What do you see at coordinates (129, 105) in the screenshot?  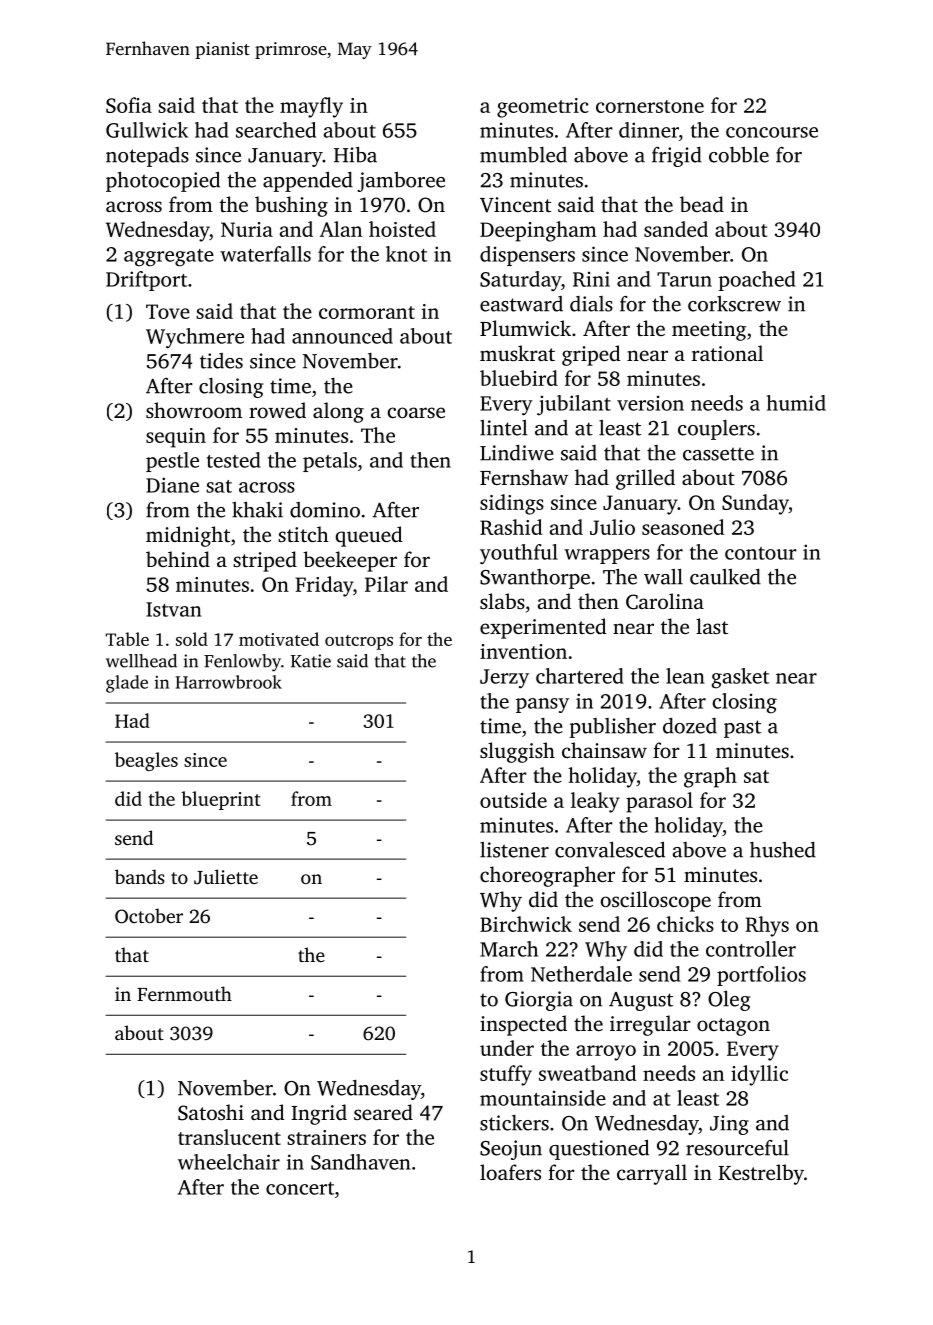 I see `Sofia` at bounding box center [129, 105].
